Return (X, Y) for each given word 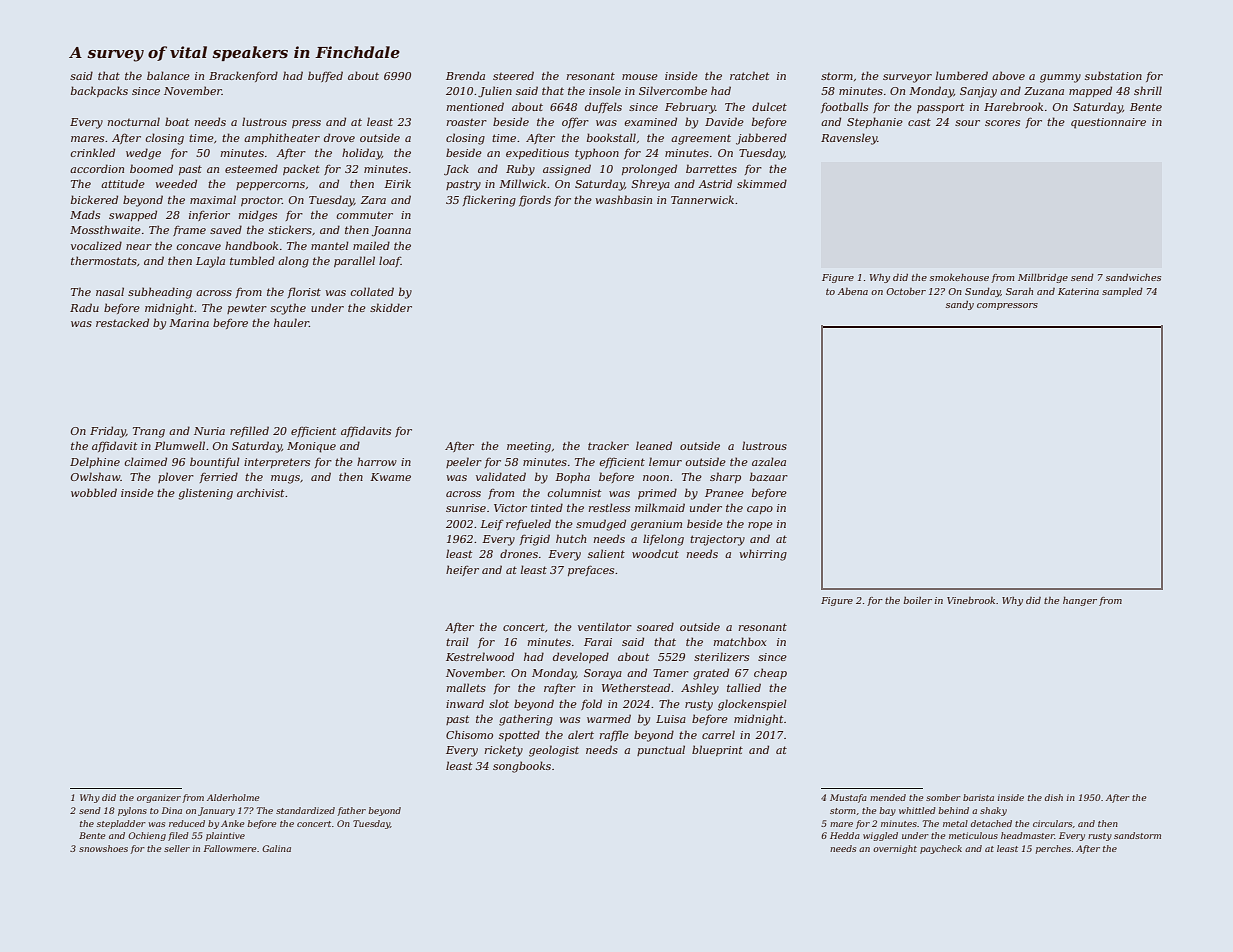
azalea (769, 461)
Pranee (724, 493)
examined (650, 121)
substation (1113, 75)
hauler (291, 322)
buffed (325, 76)
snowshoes (103, 848)
